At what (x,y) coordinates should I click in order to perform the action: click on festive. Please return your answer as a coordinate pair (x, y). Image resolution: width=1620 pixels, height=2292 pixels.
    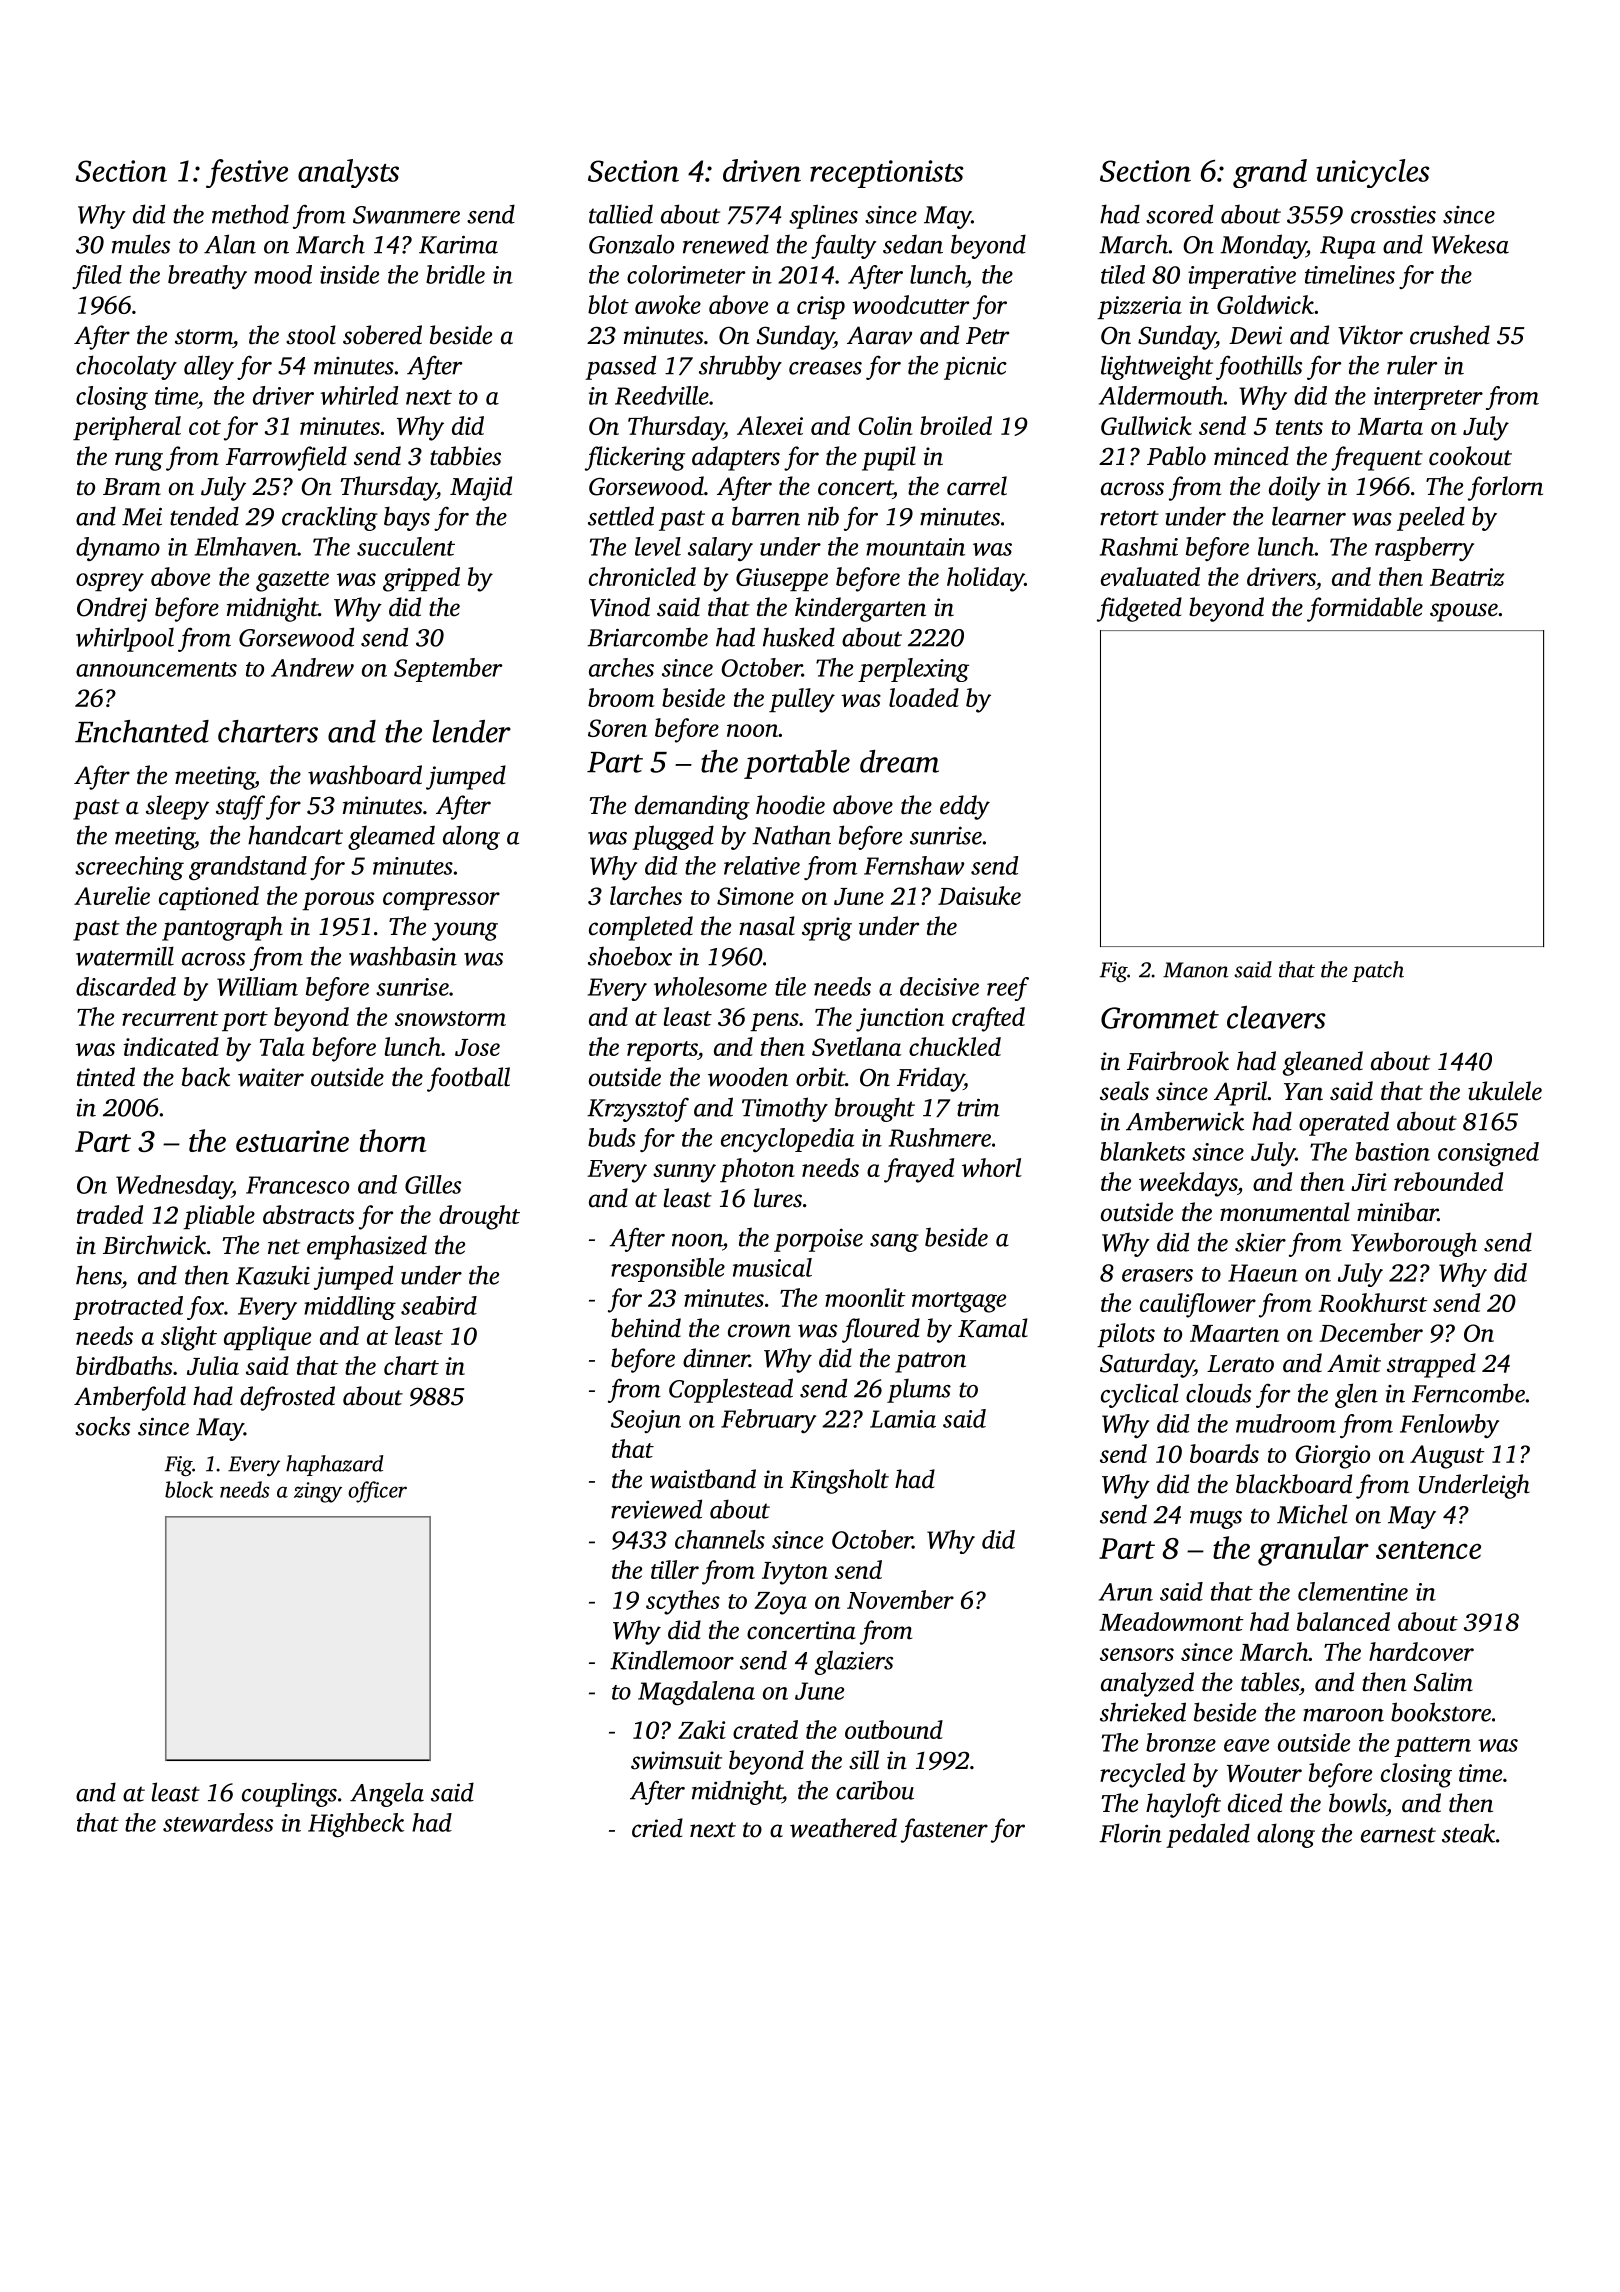
    Looking at the image, I should click on (247, 173).
